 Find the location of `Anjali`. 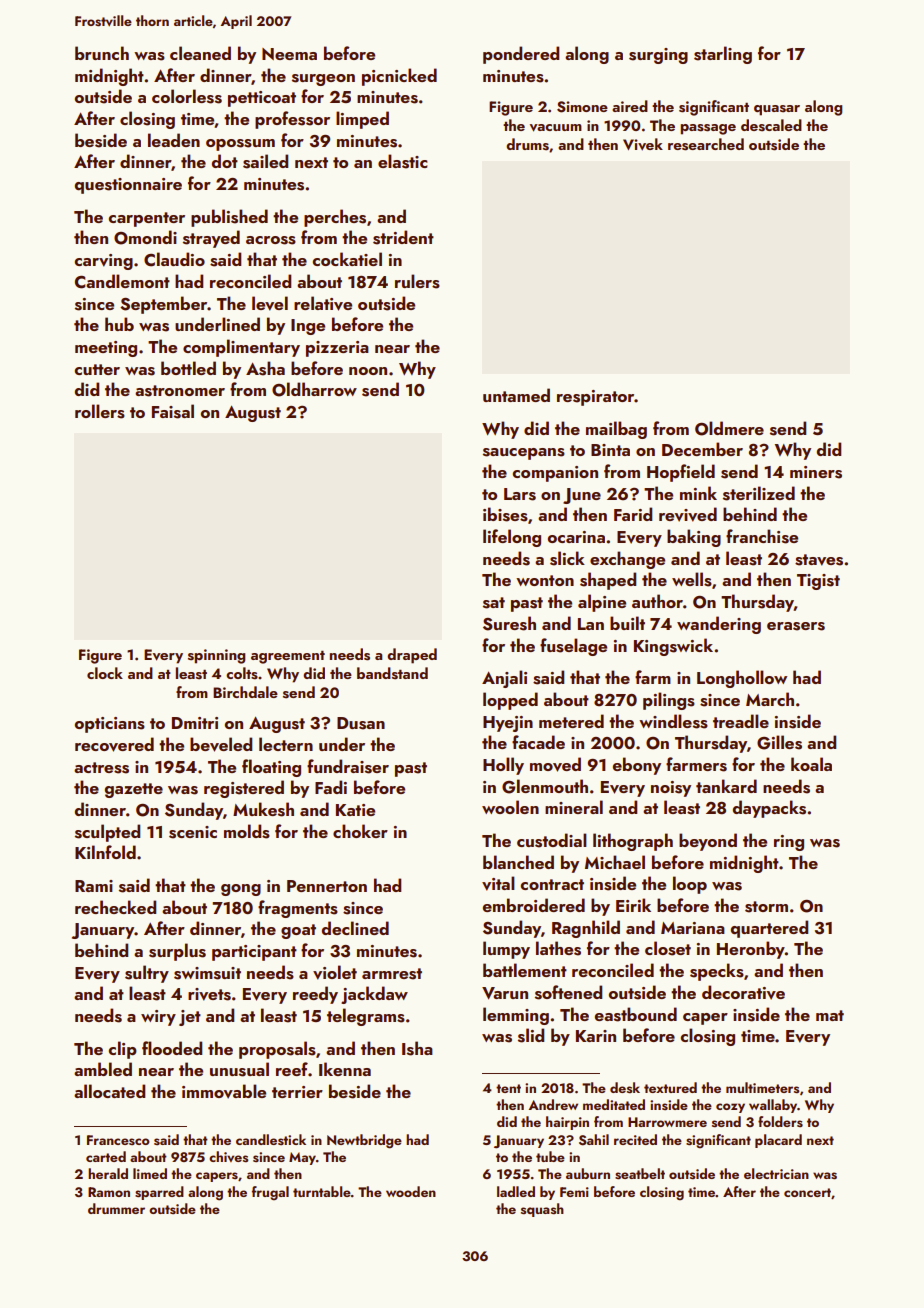

Anjali is located at coordinates (504, 679).
